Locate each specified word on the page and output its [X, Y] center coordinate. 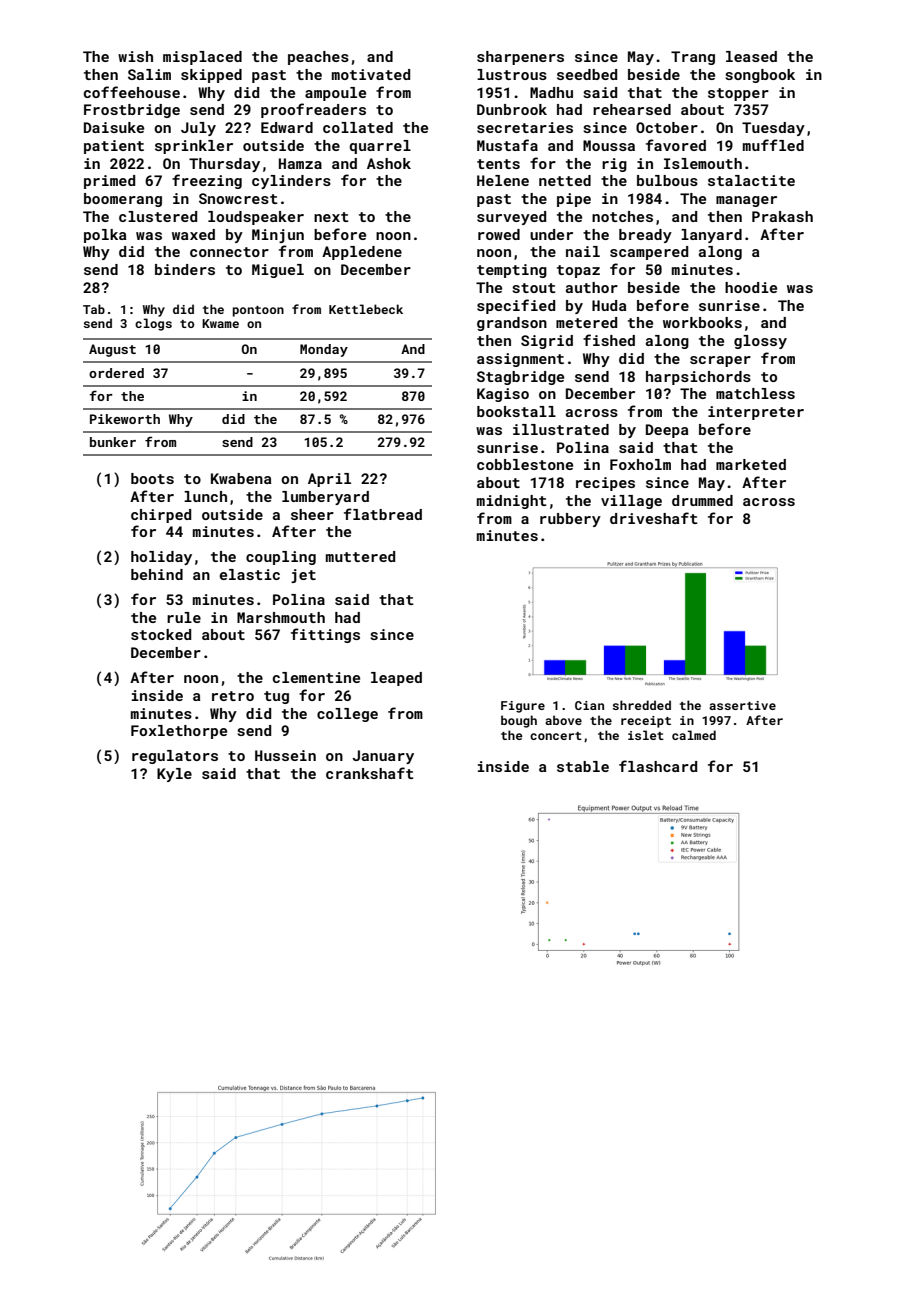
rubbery [570, 520]
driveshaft [654, 518]
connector [229, 252]
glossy [760, 342]
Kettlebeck [366, 309]
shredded [642, 705]
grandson [512, 324]
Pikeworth [125, 419]
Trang [693, 58]
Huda [609, 305]
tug [276, 697]
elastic [249, 574]
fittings [325, 635]
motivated [371, 74]
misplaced [202, 58]
